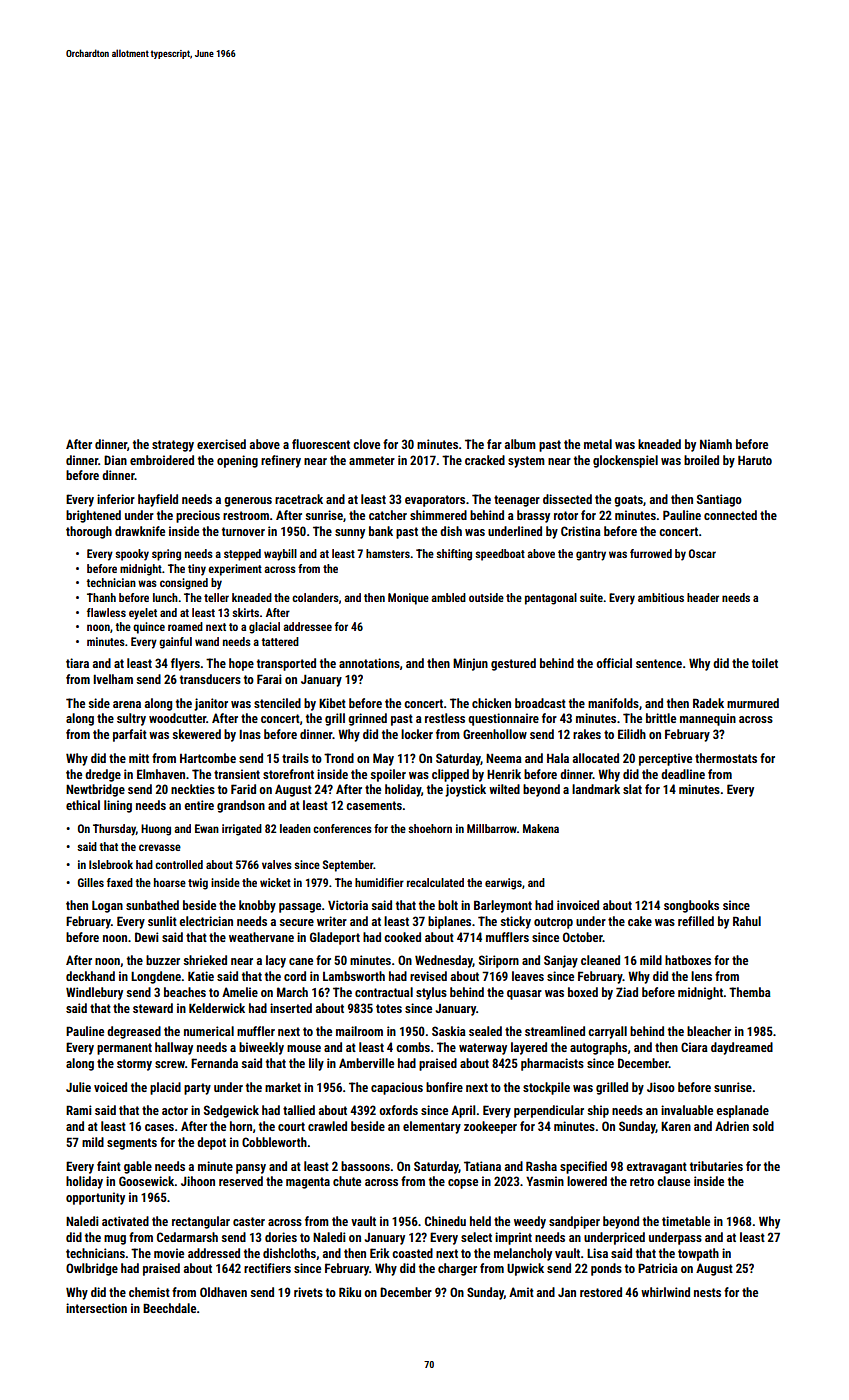 The height and width of the image is (1400, 849). I want to click on album, so click(520, 444).
